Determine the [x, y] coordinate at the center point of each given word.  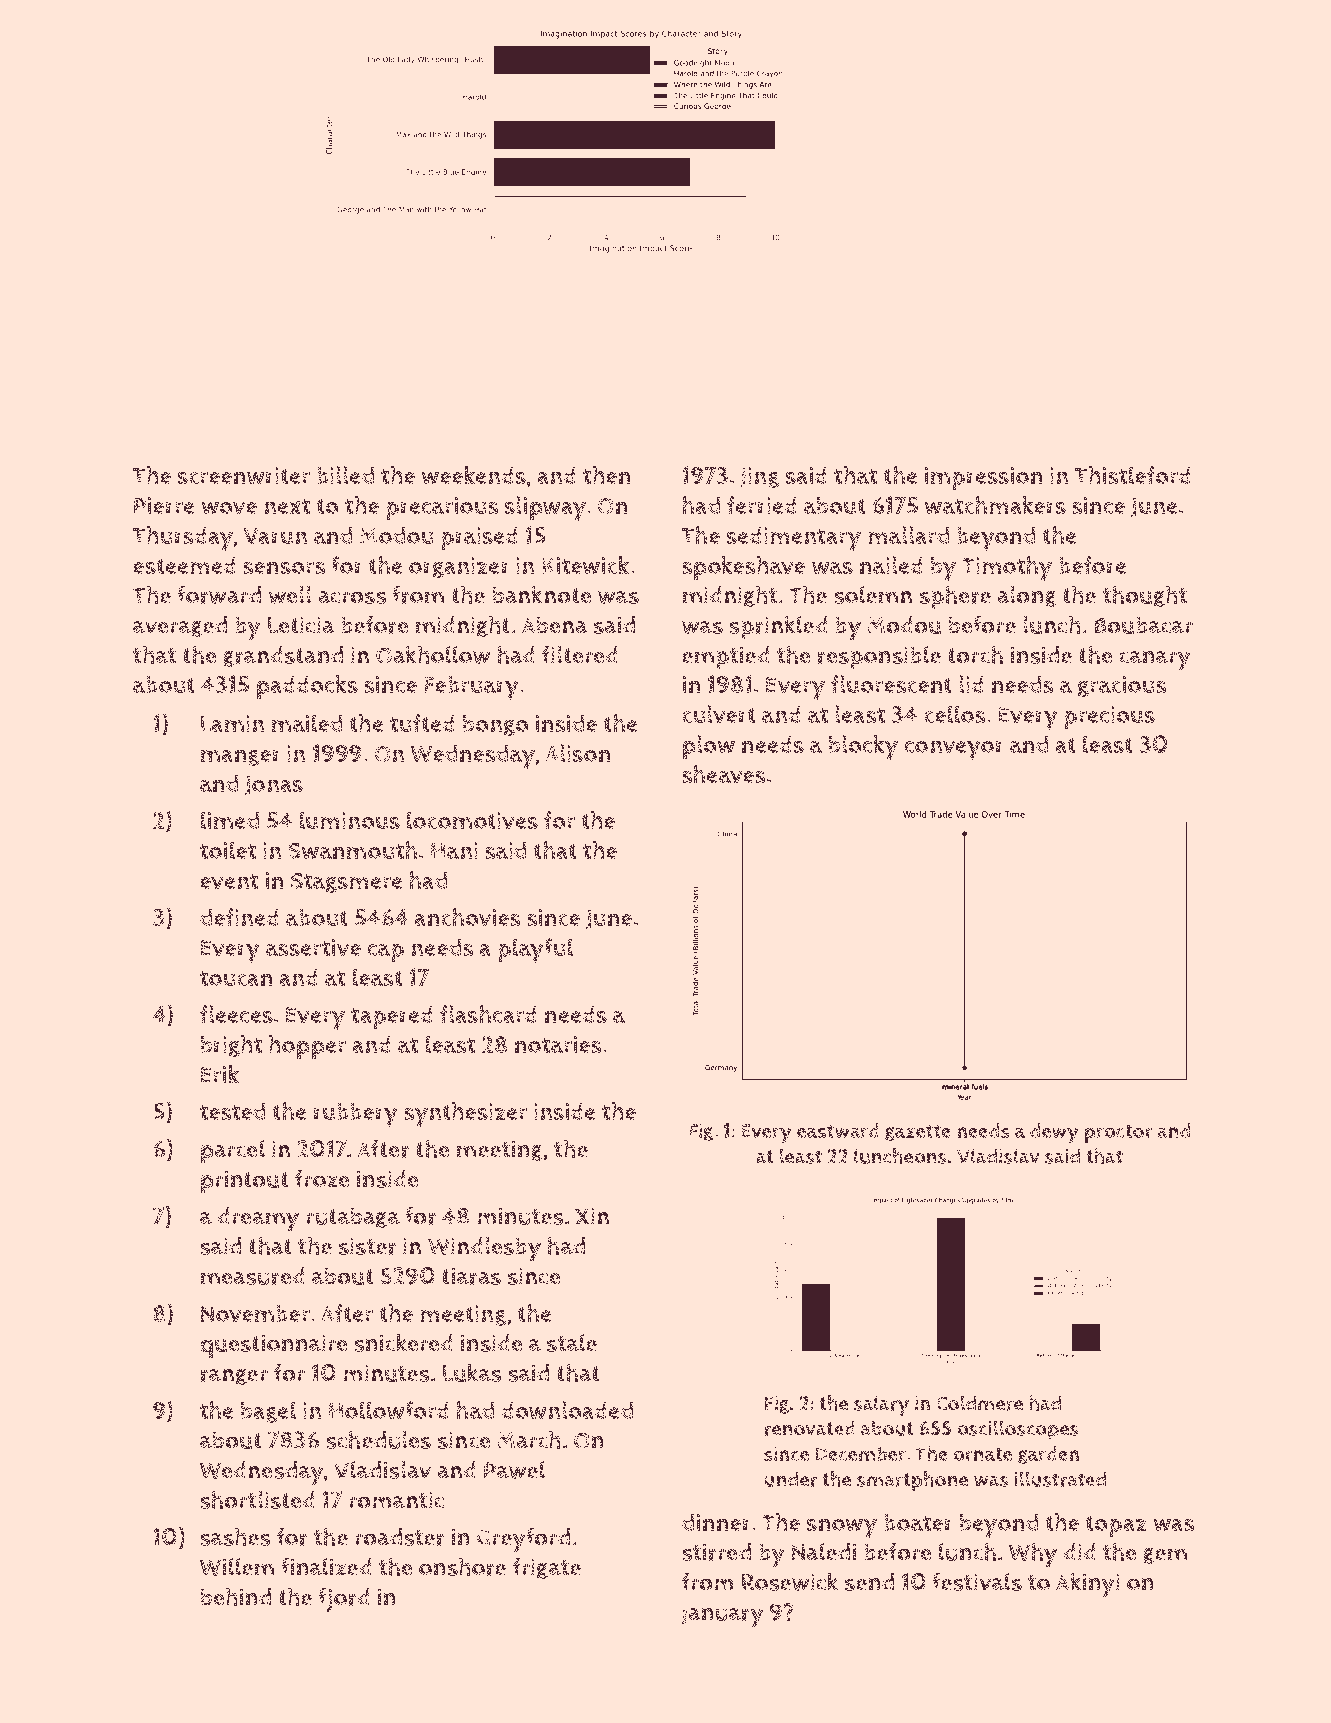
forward [219, 594]
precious [1109, 717]
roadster [400, 1537]
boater [918, 1523]
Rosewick [790, 1581]
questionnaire [274, 1346]
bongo [495, 725]
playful [535, 950]
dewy [1054, 1133]
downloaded [567, 1410]
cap [386, 952]
